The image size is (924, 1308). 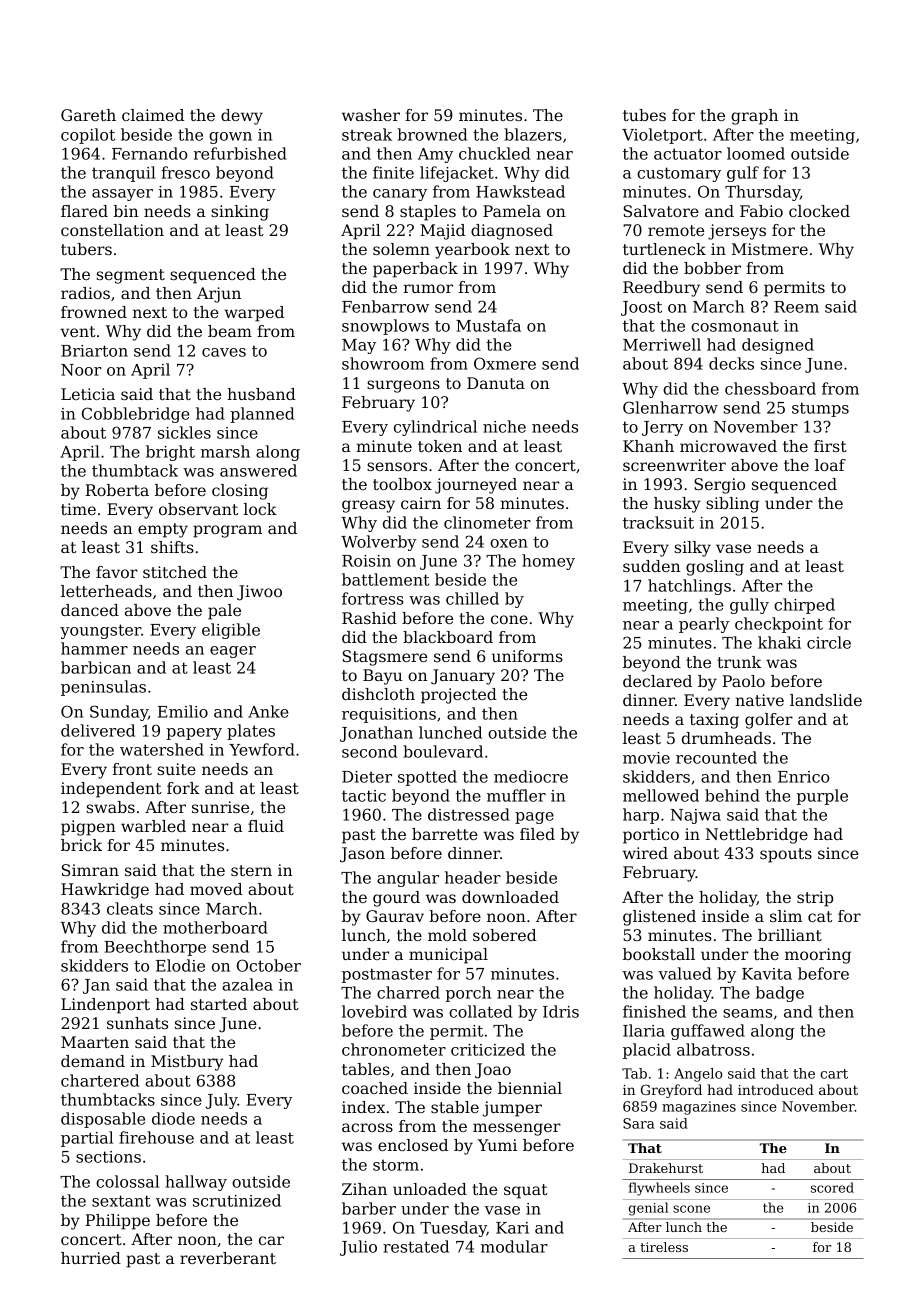 I want to click on husky, so click(x=677, y=505).
